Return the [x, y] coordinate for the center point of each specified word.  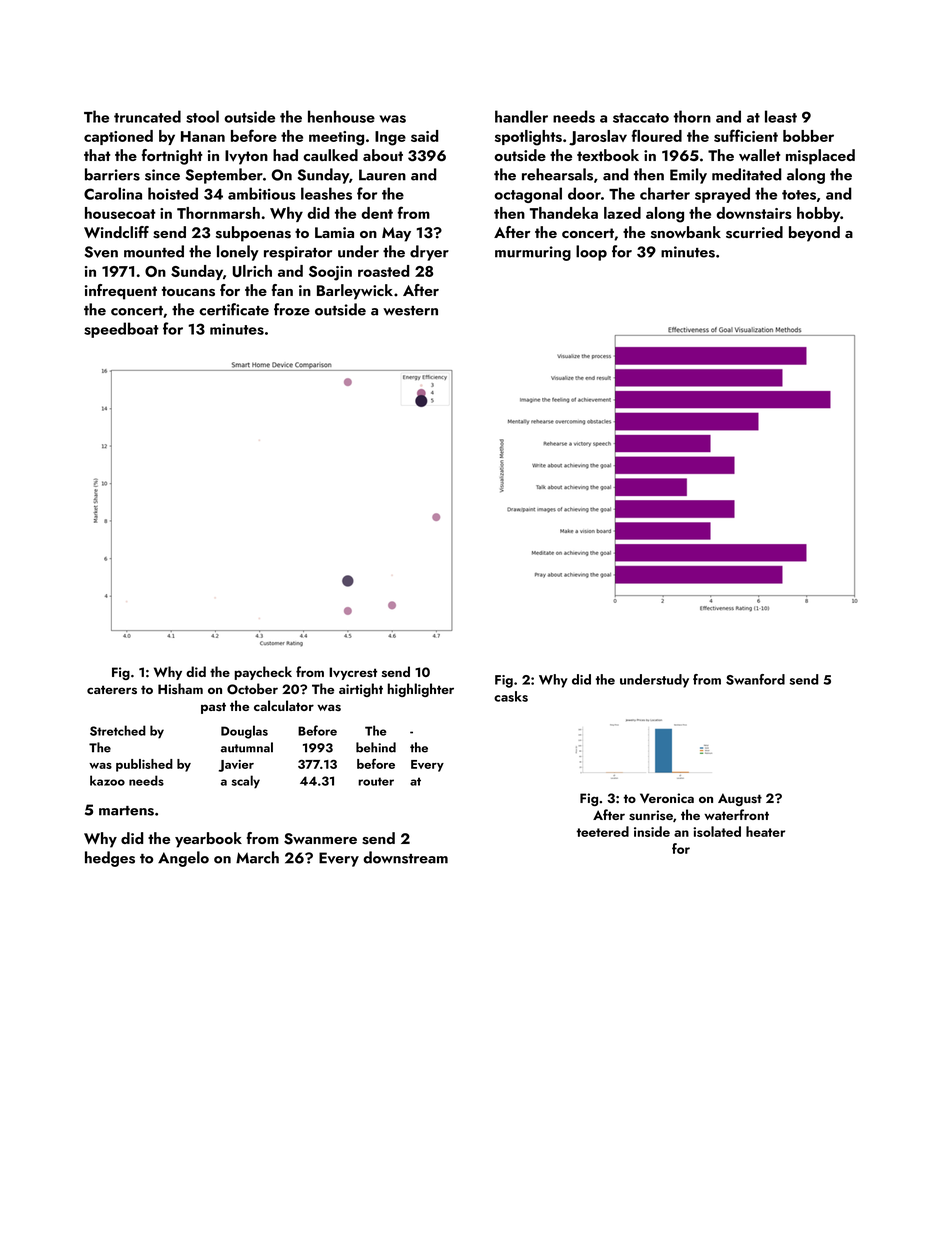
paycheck [263, 673]
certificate [234, 309]
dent [377, 213]
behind [376, 747]
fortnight [172, 157]
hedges [110, 859]
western [410, 311]
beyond [814, 234]
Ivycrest [353, 673]
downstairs [754, 213]
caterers [112, 689]
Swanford [755, 679]
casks [511, 696]
